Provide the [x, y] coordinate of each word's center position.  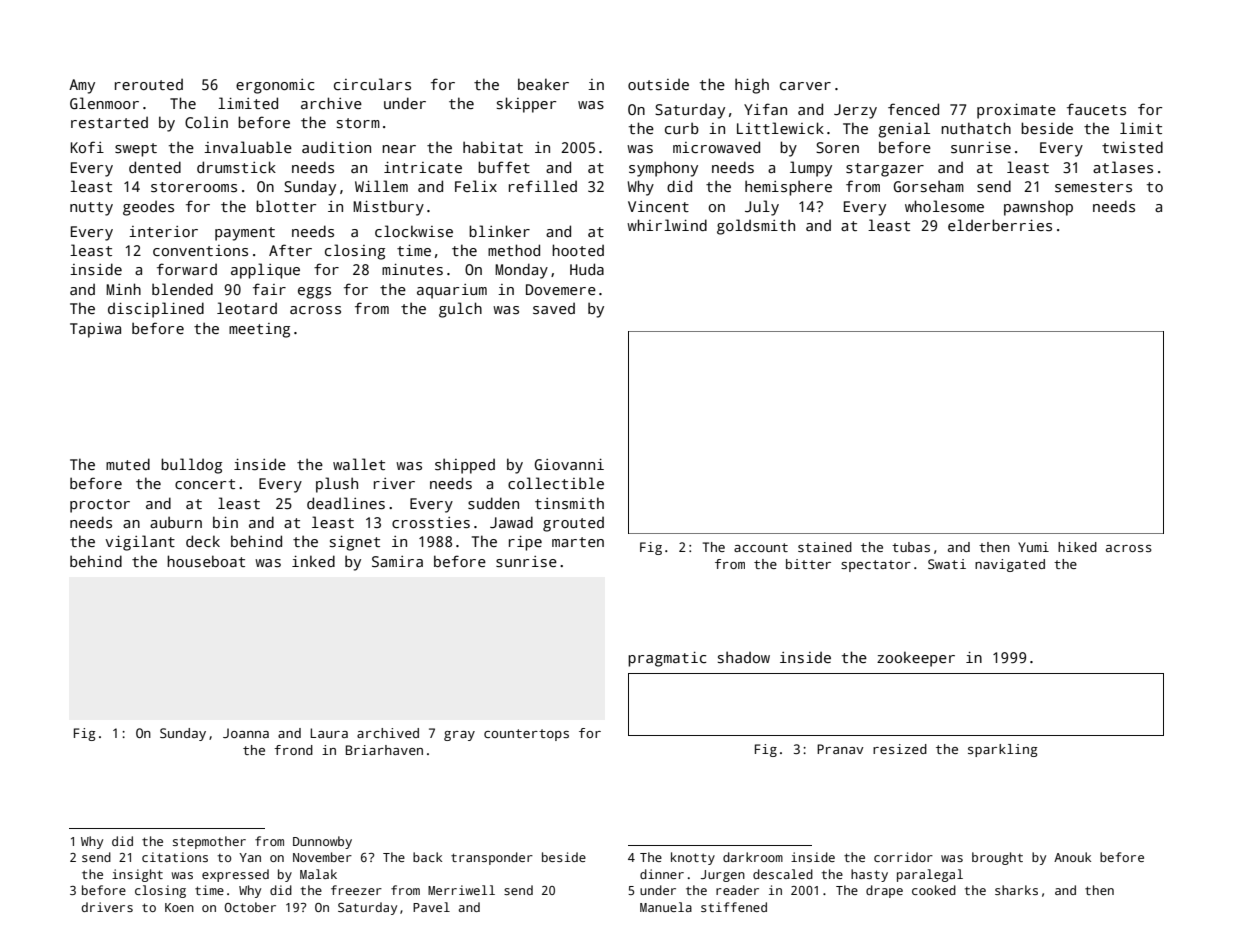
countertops [526, 735]
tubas [911, 547]
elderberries [1000, 225]
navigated [1010, 565]
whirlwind [667, 225]
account [761, 547]
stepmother [209, 842]
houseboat [206, 561]
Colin [206, 122]
